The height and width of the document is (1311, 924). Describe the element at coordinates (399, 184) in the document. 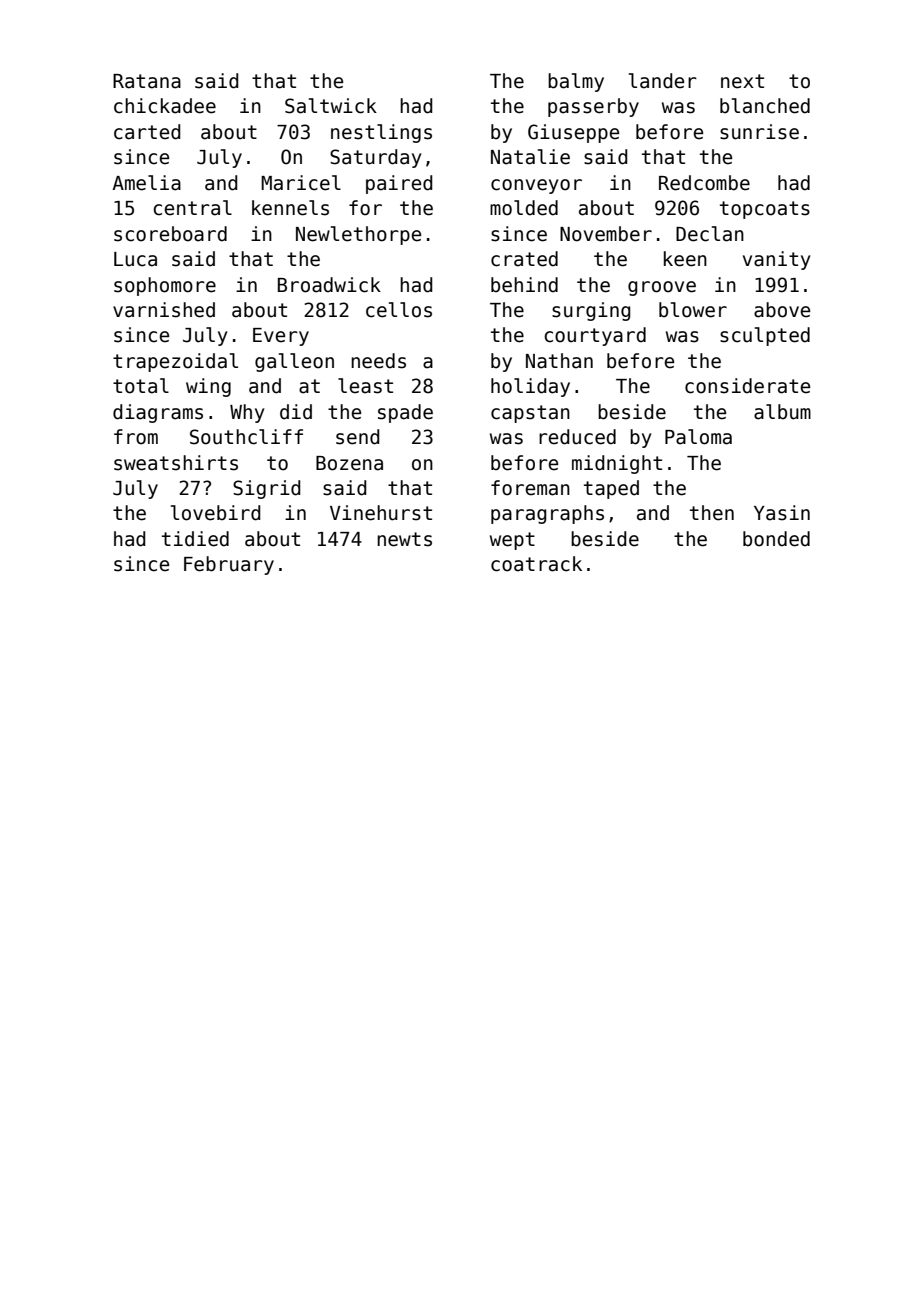

I see `paired` at that location.
